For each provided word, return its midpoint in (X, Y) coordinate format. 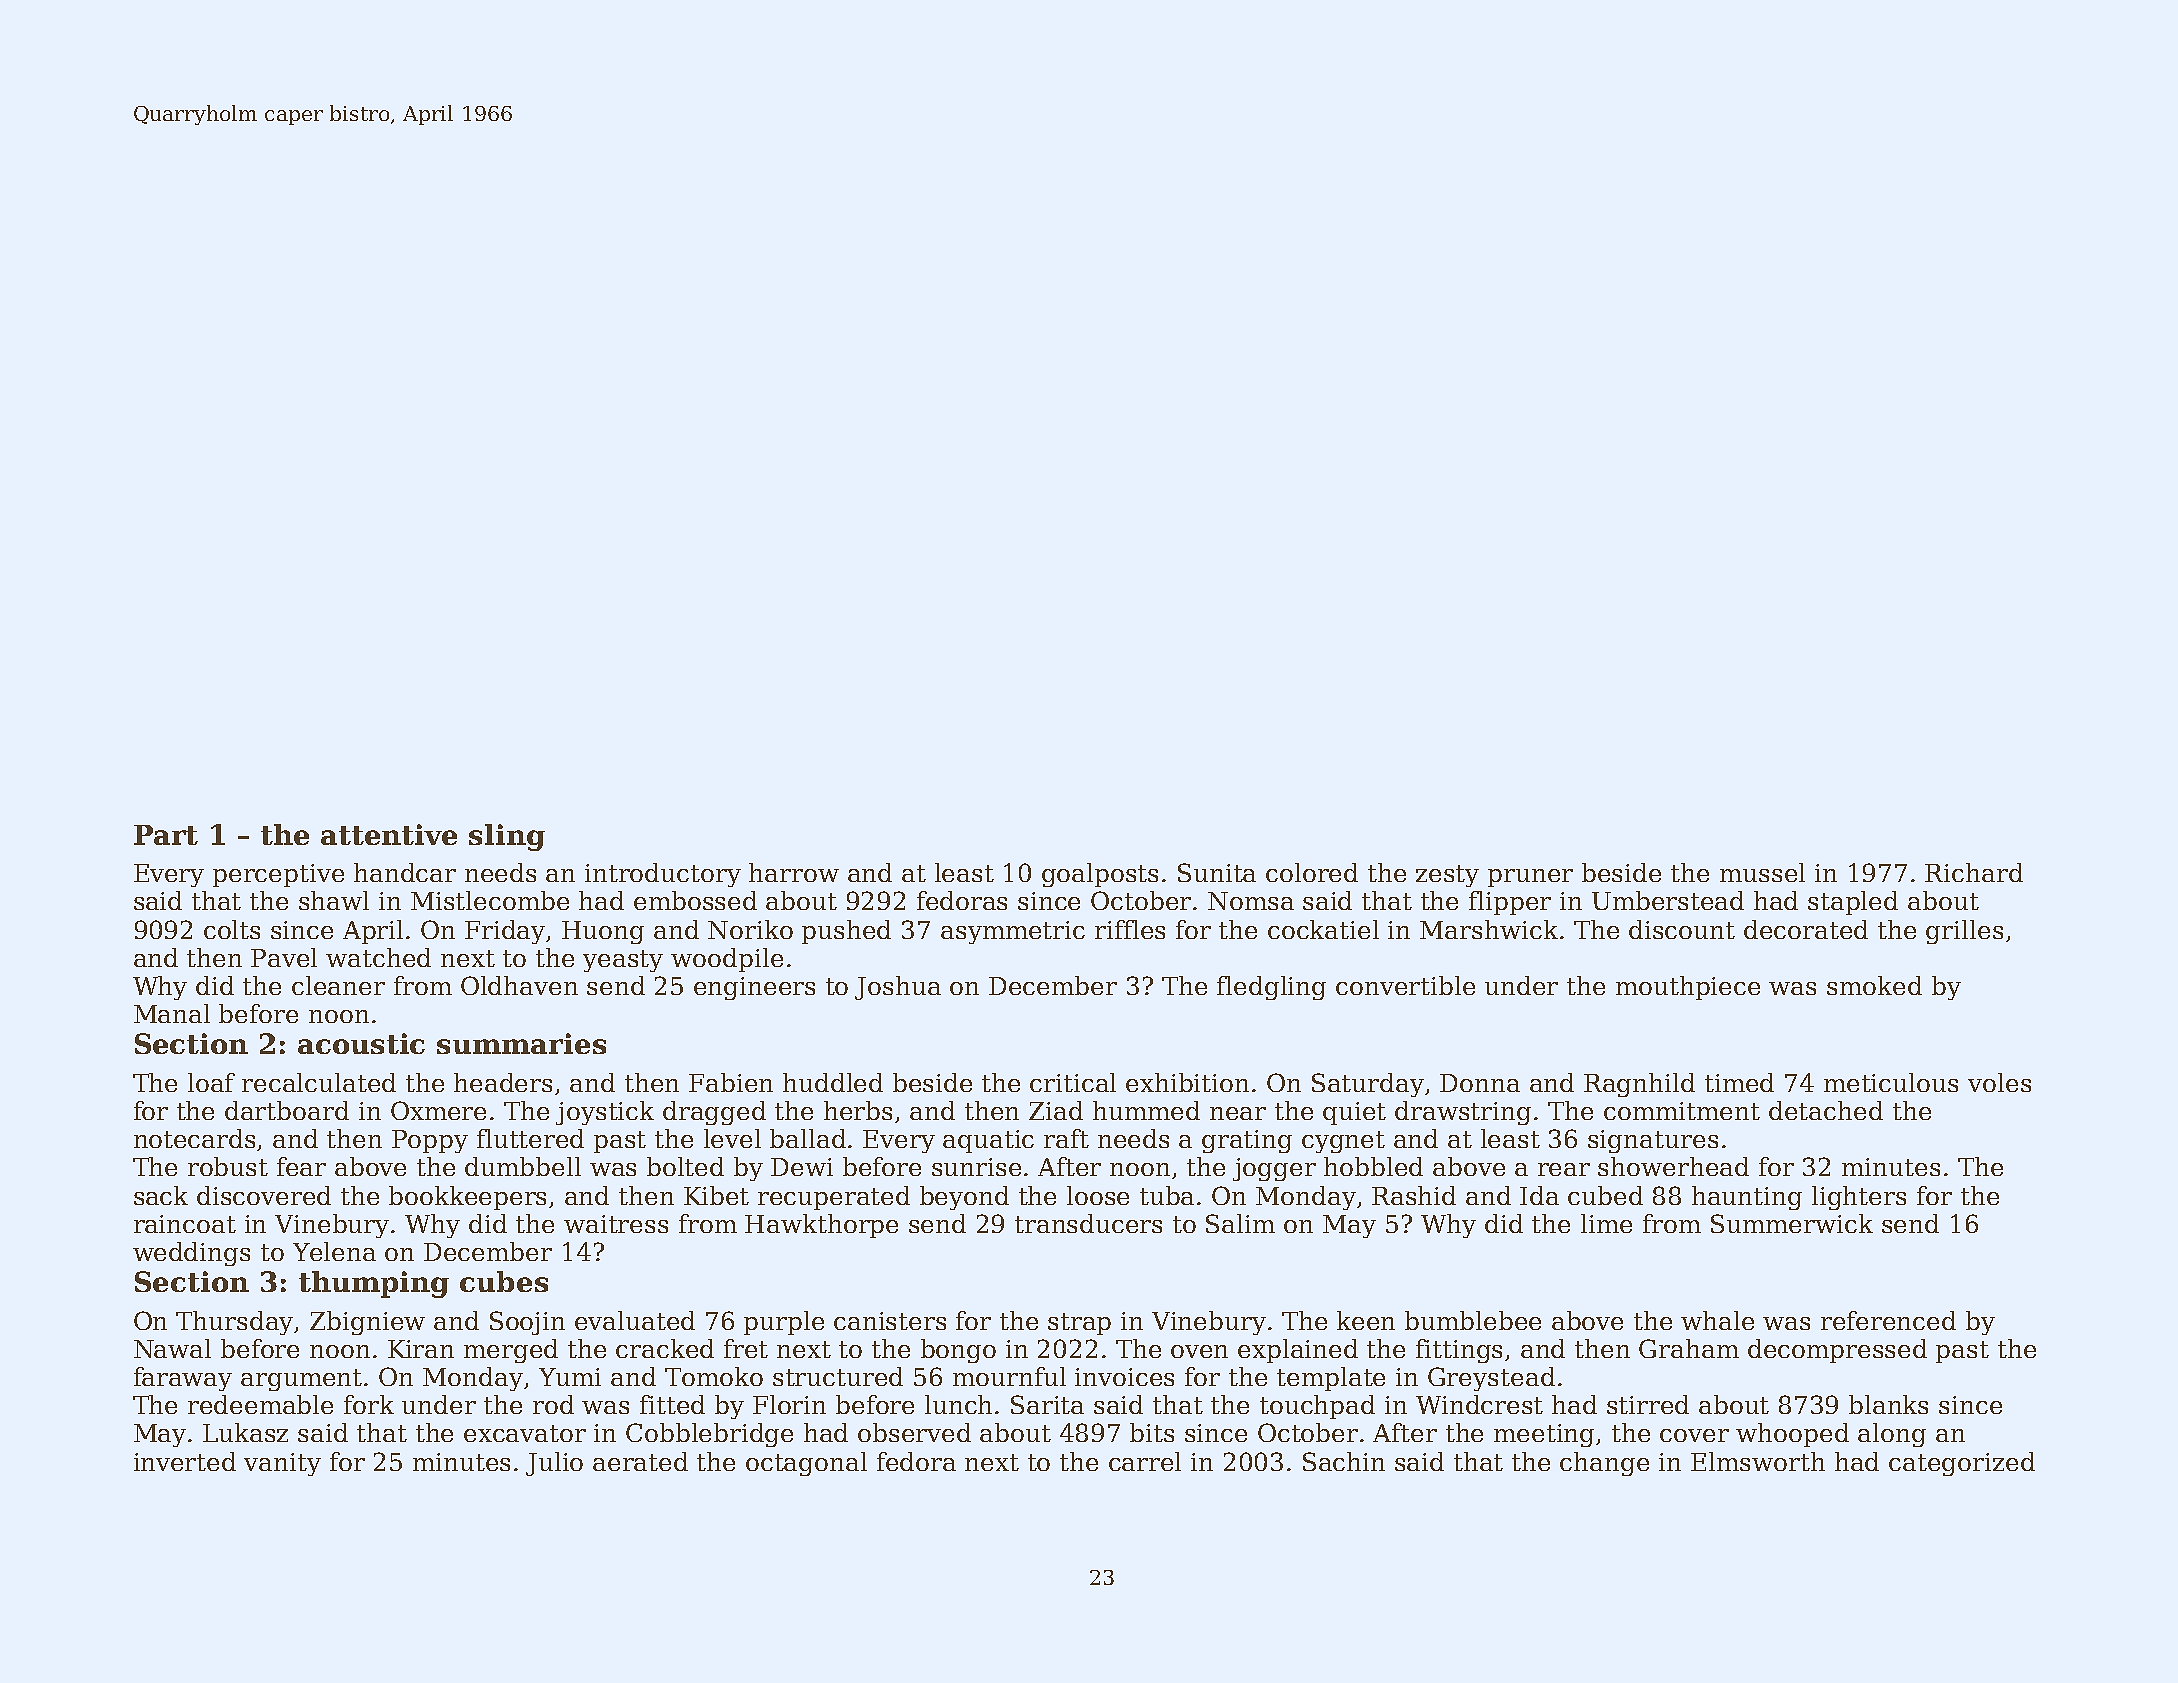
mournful (1009, 1376)
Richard (1974, 872)
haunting (1747, 1198)
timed (1739, 1082)
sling (507, 837)
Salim (1240, 1223)
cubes (504, 1281)
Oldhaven (519, 985)
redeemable (260, 1404)
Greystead (1491, 1379)
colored (1312, 872)
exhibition (1187, 1082)
